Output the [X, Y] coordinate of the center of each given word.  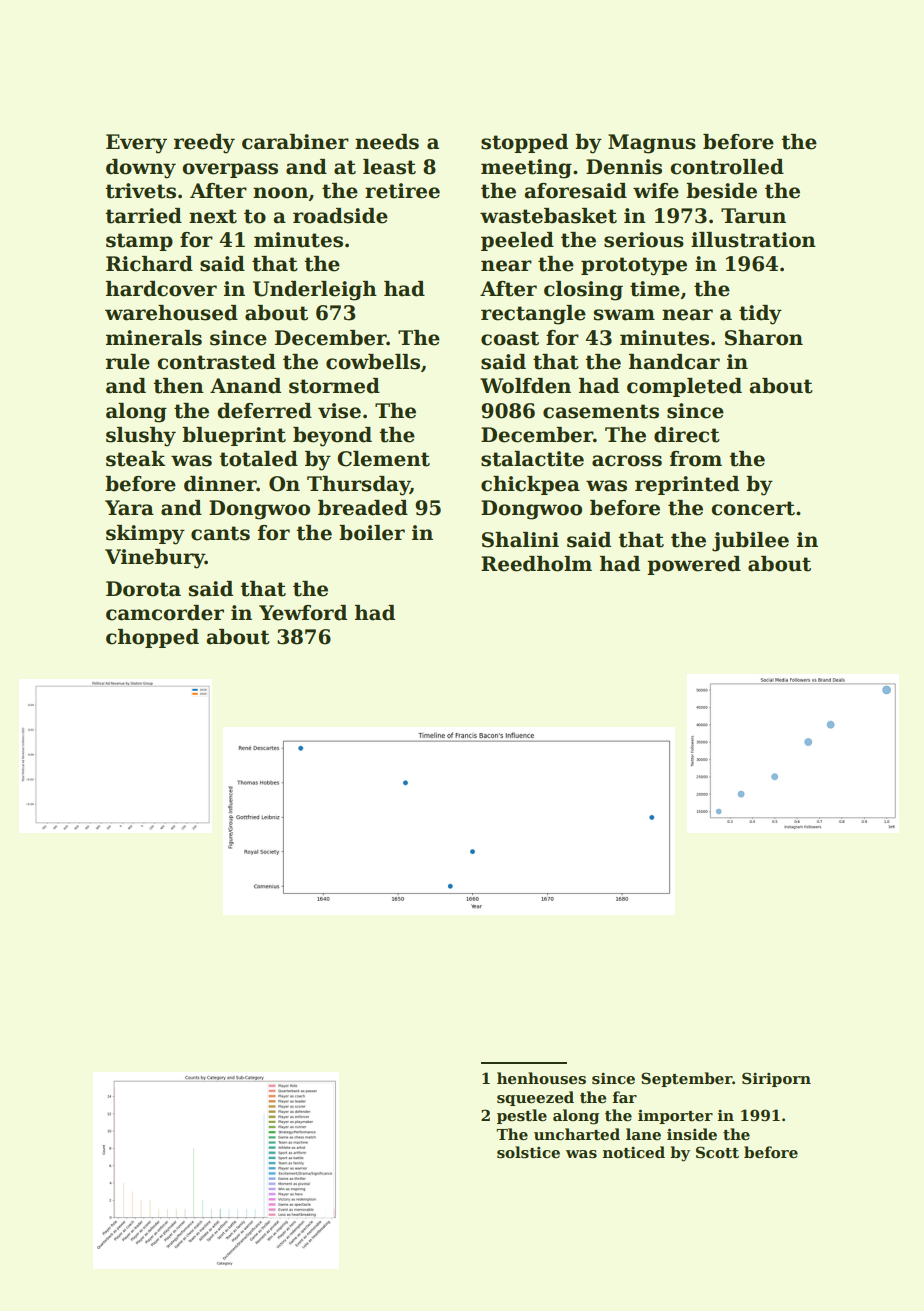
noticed [634, 1152]
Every [136, 144]
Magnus [652, 144]
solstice [528, 1152]
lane [643, 1134]
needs [387, 142]
